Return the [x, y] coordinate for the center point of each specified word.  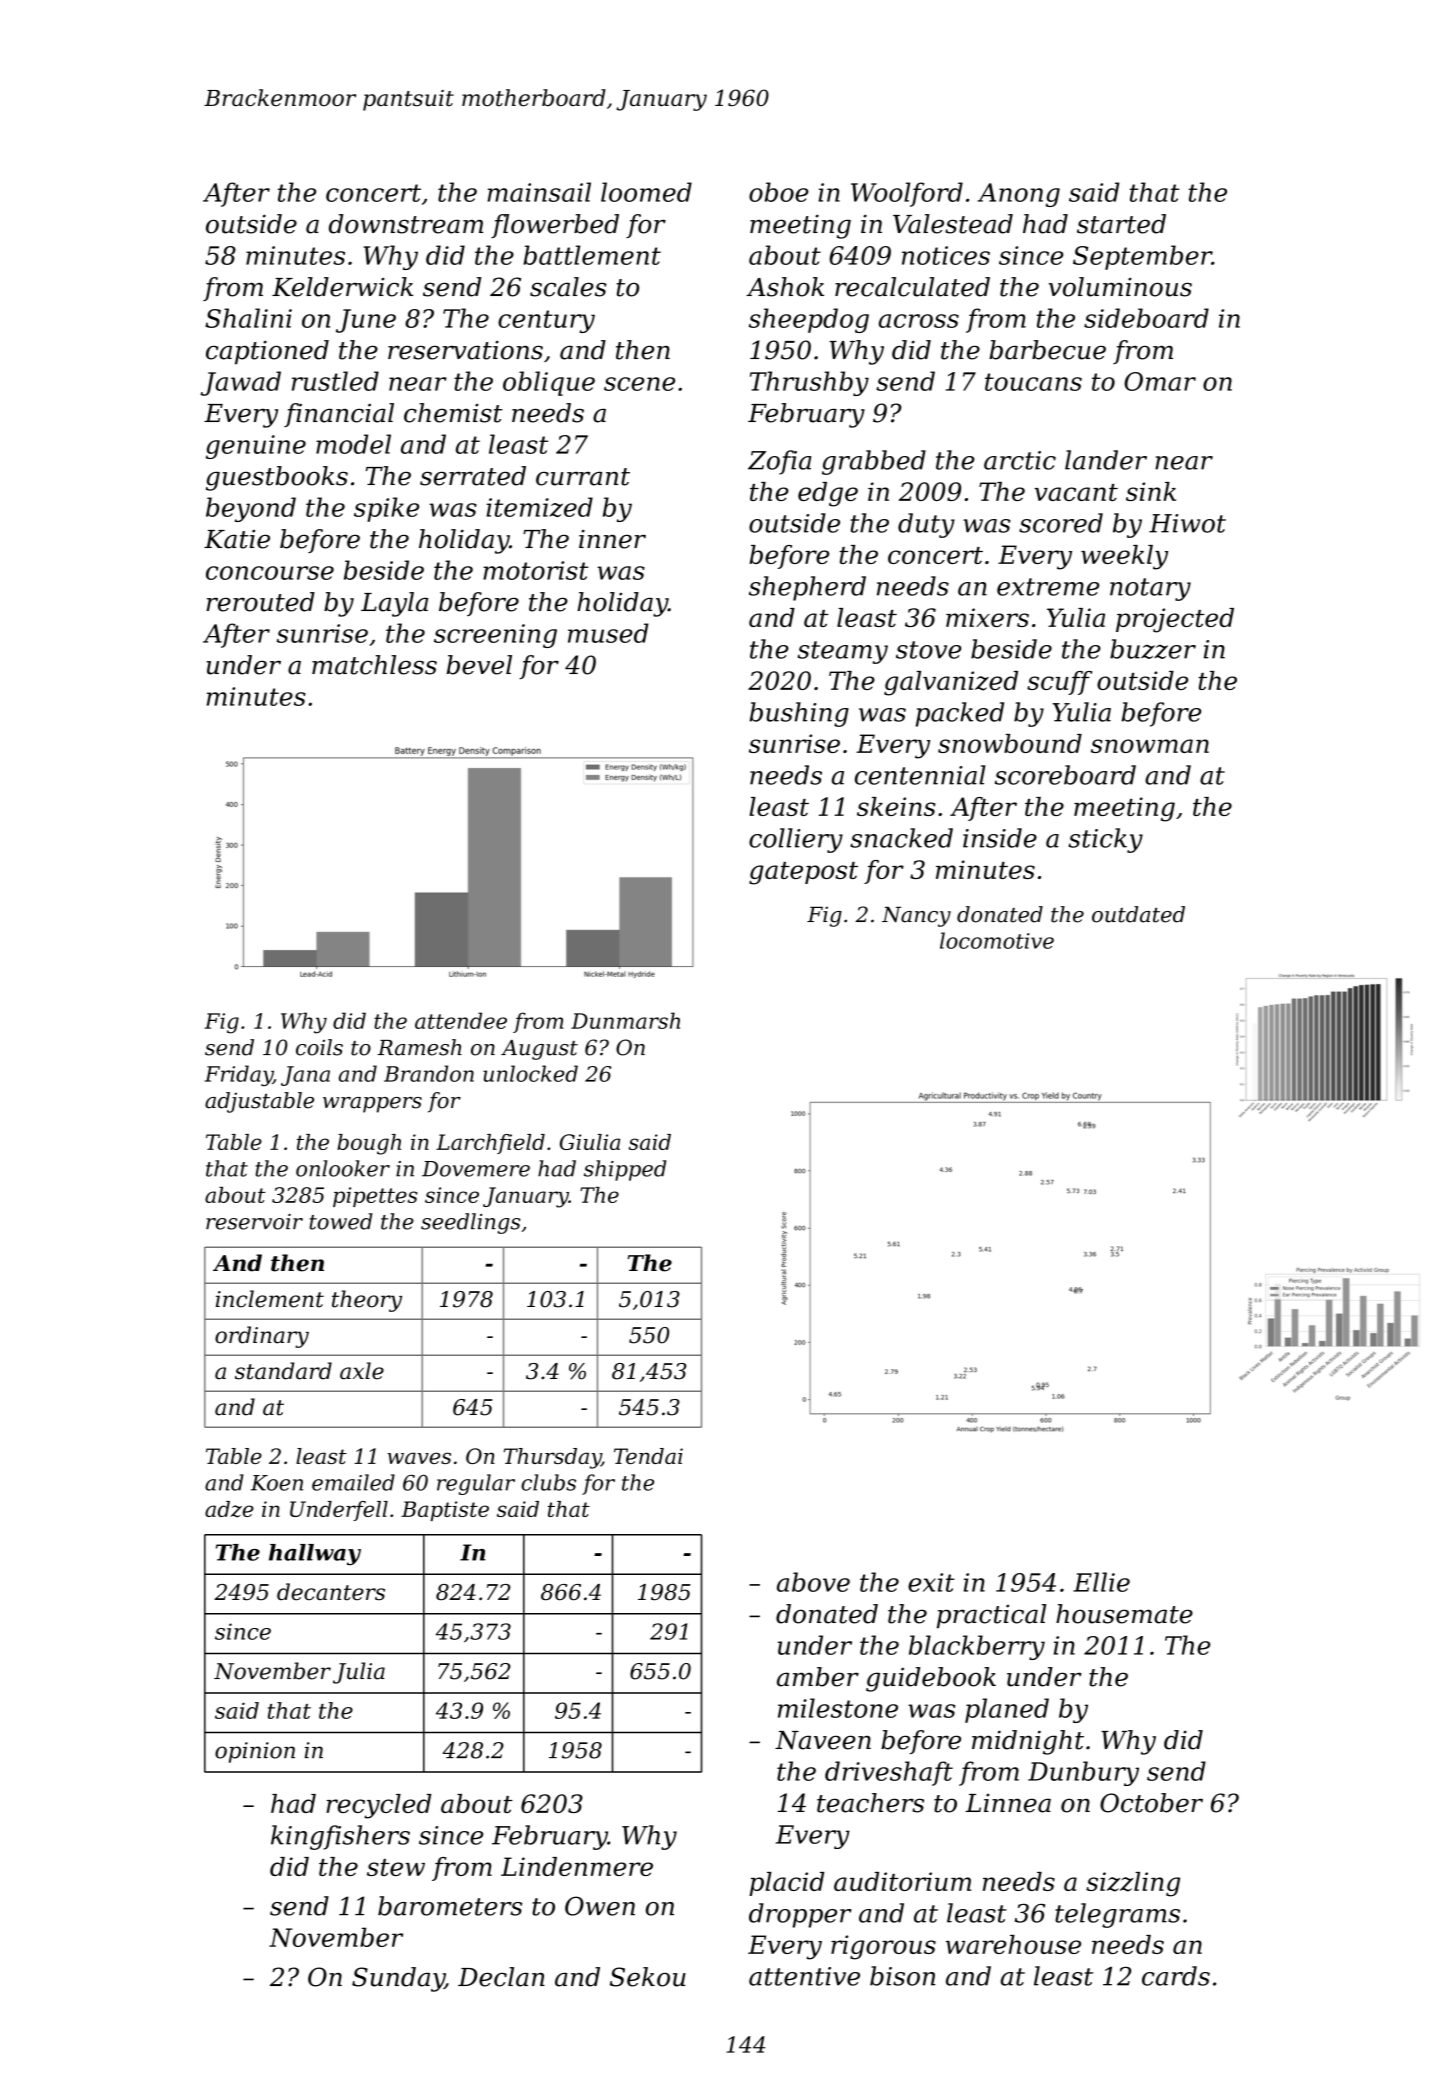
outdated [1138, 914]
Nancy [916, 917]
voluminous [1120, 287]
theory [367, 1301]
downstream [406, 224]
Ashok [785, 287]
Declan [501, 1977]
